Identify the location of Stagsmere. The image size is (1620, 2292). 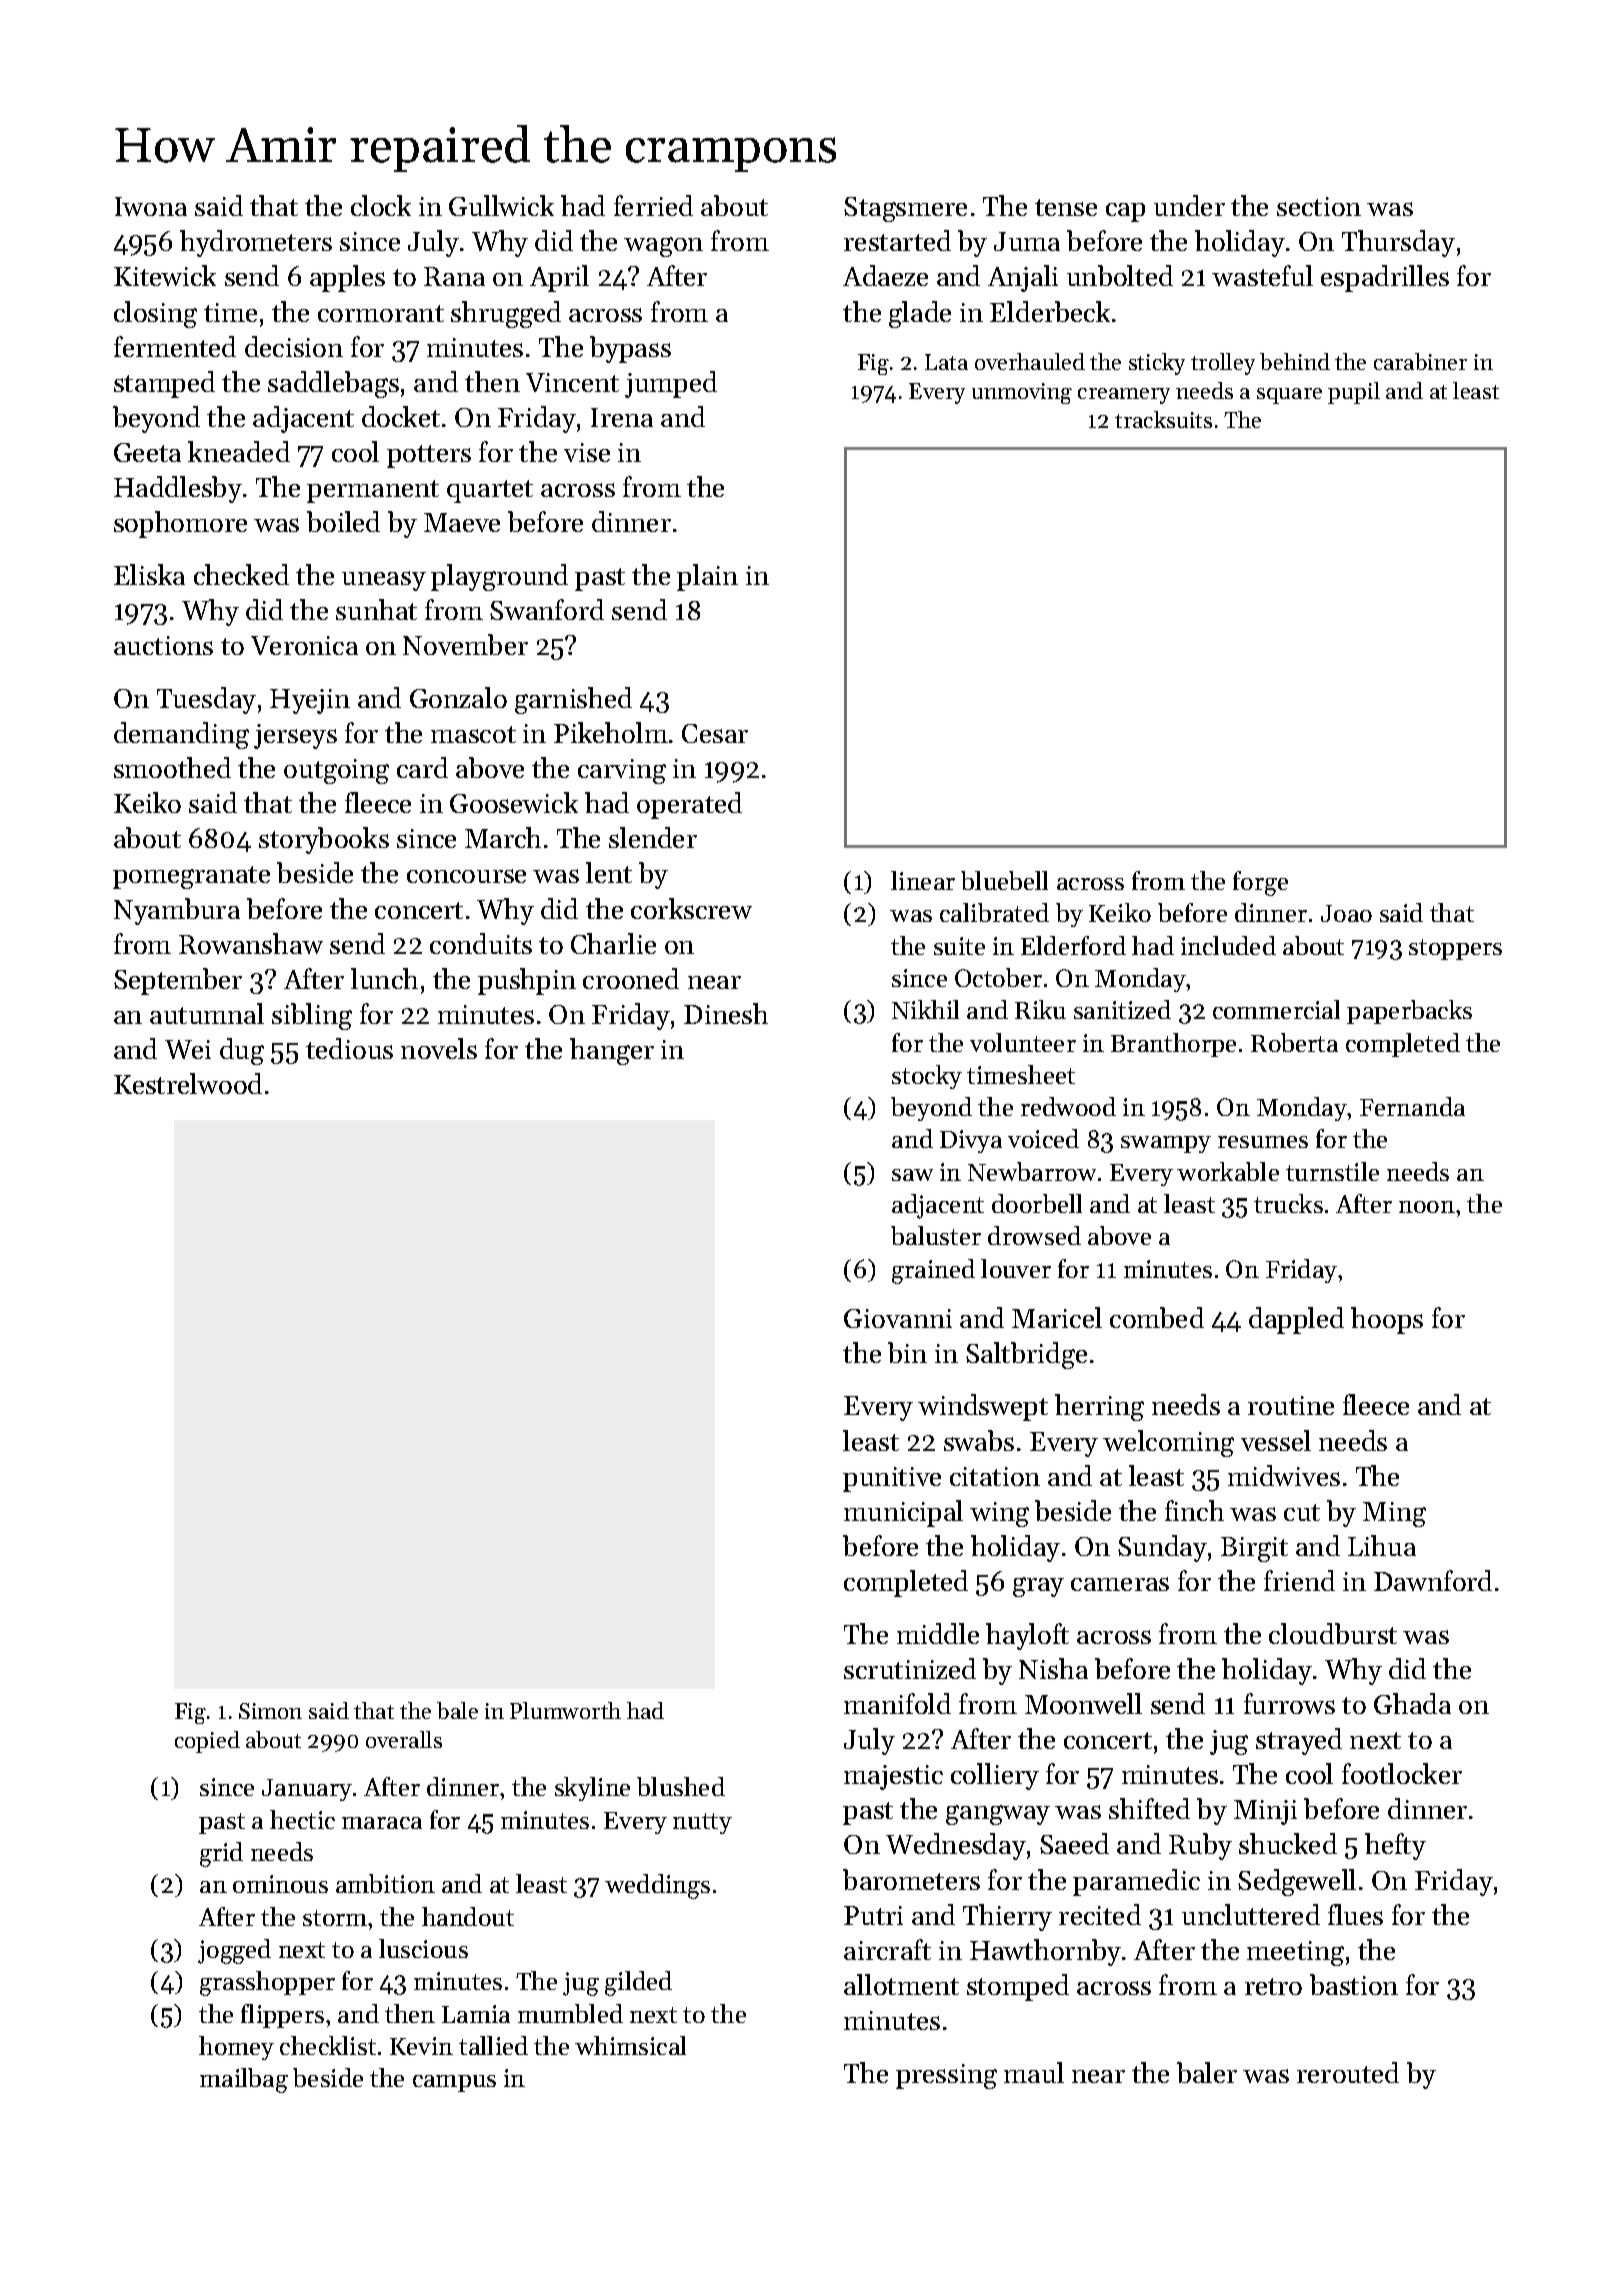
(905, 209).
